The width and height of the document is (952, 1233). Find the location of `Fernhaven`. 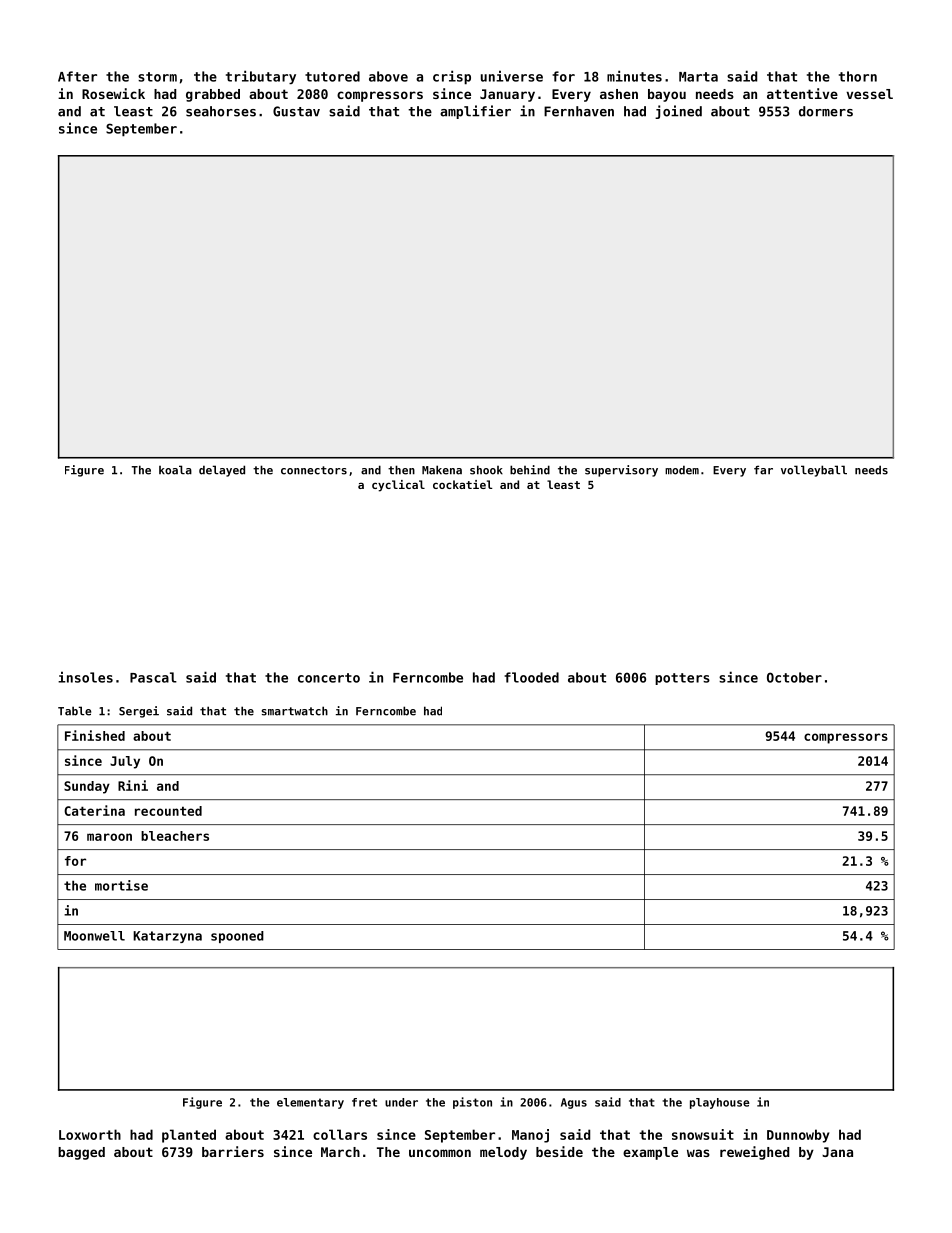

Fernhaven is located at coordinates (579, 111).
